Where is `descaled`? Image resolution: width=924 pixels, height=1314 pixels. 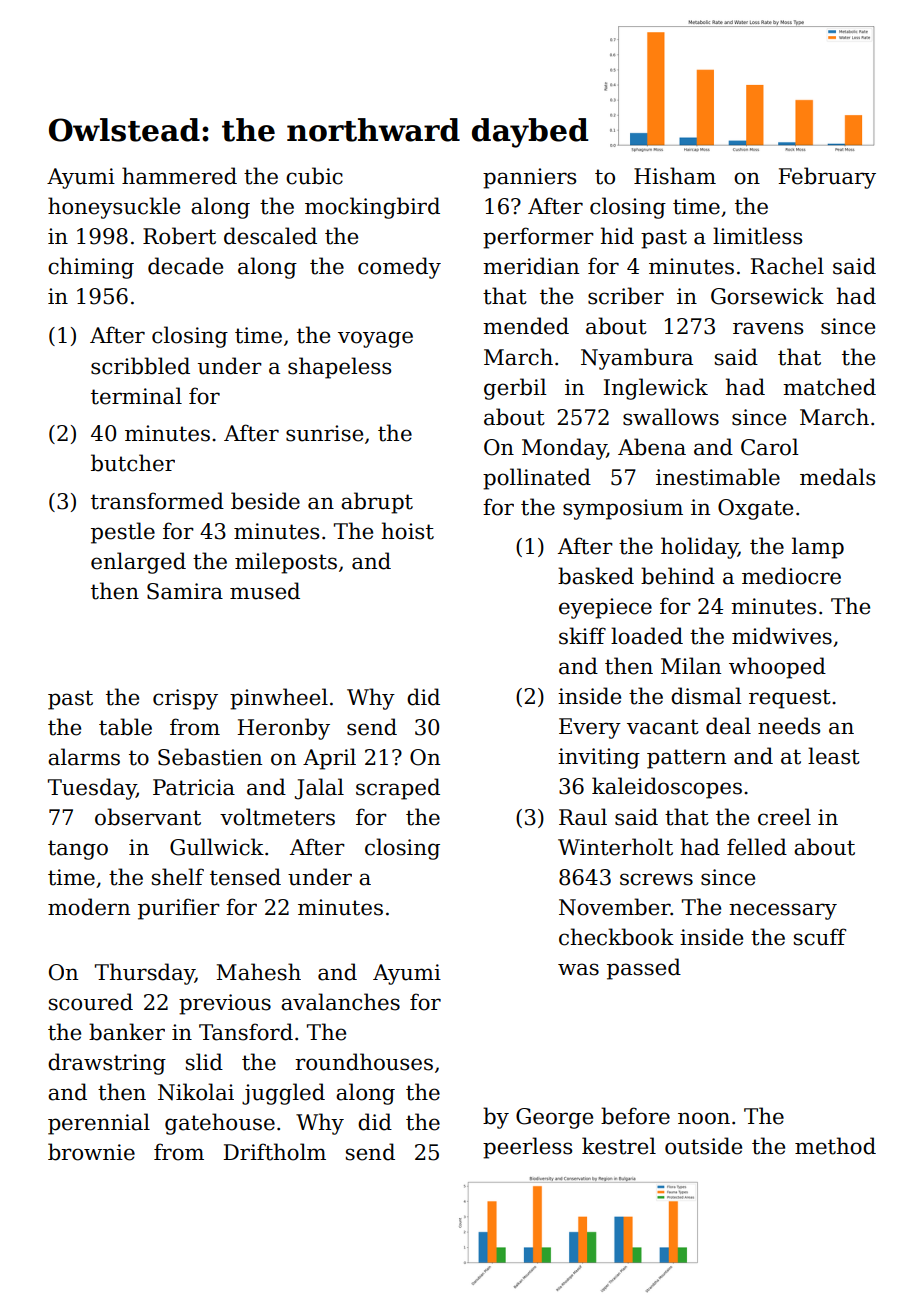 descaled is located at coordinates (270, 236).
